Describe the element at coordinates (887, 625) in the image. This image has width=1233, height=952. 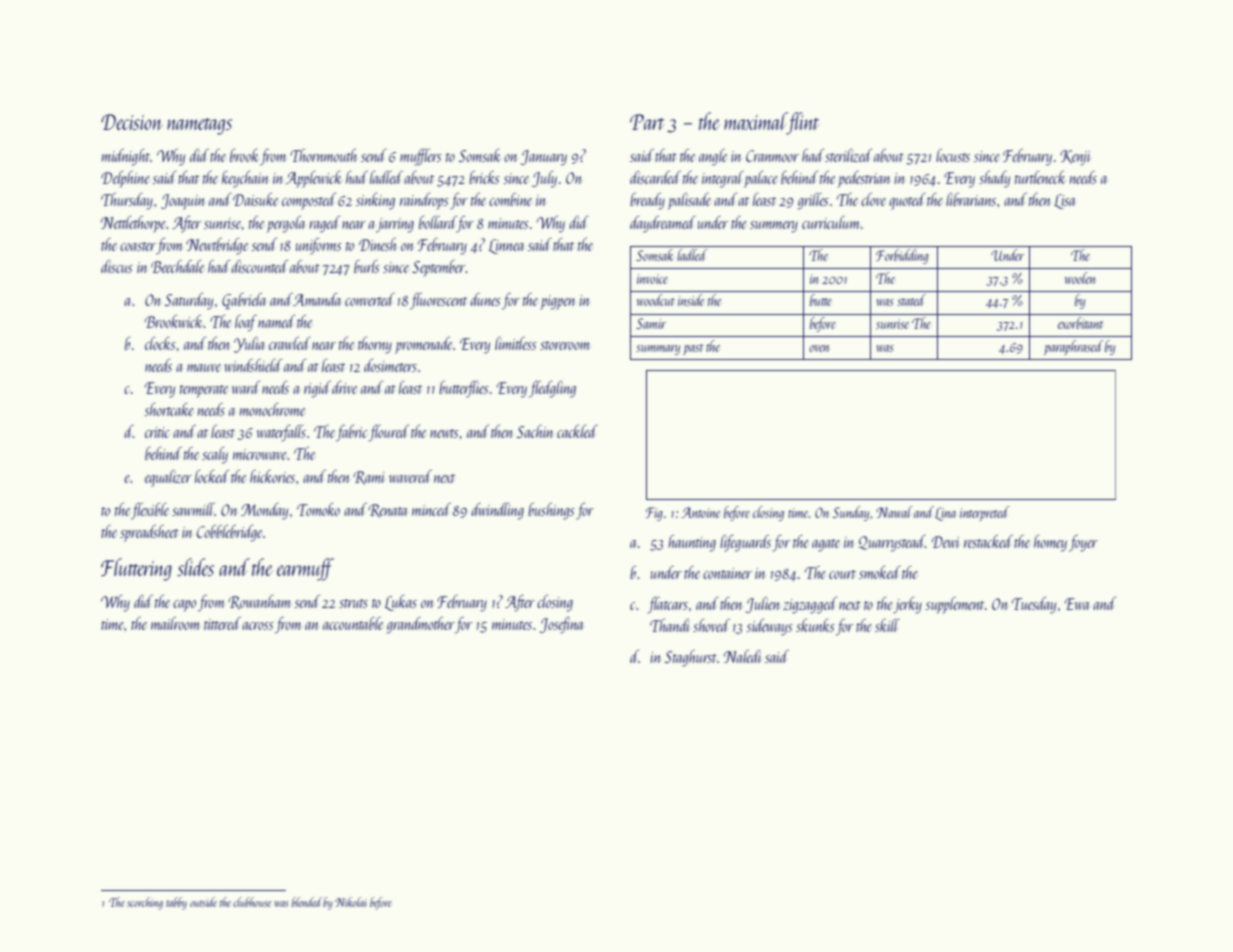
I see `skill` at that location.
